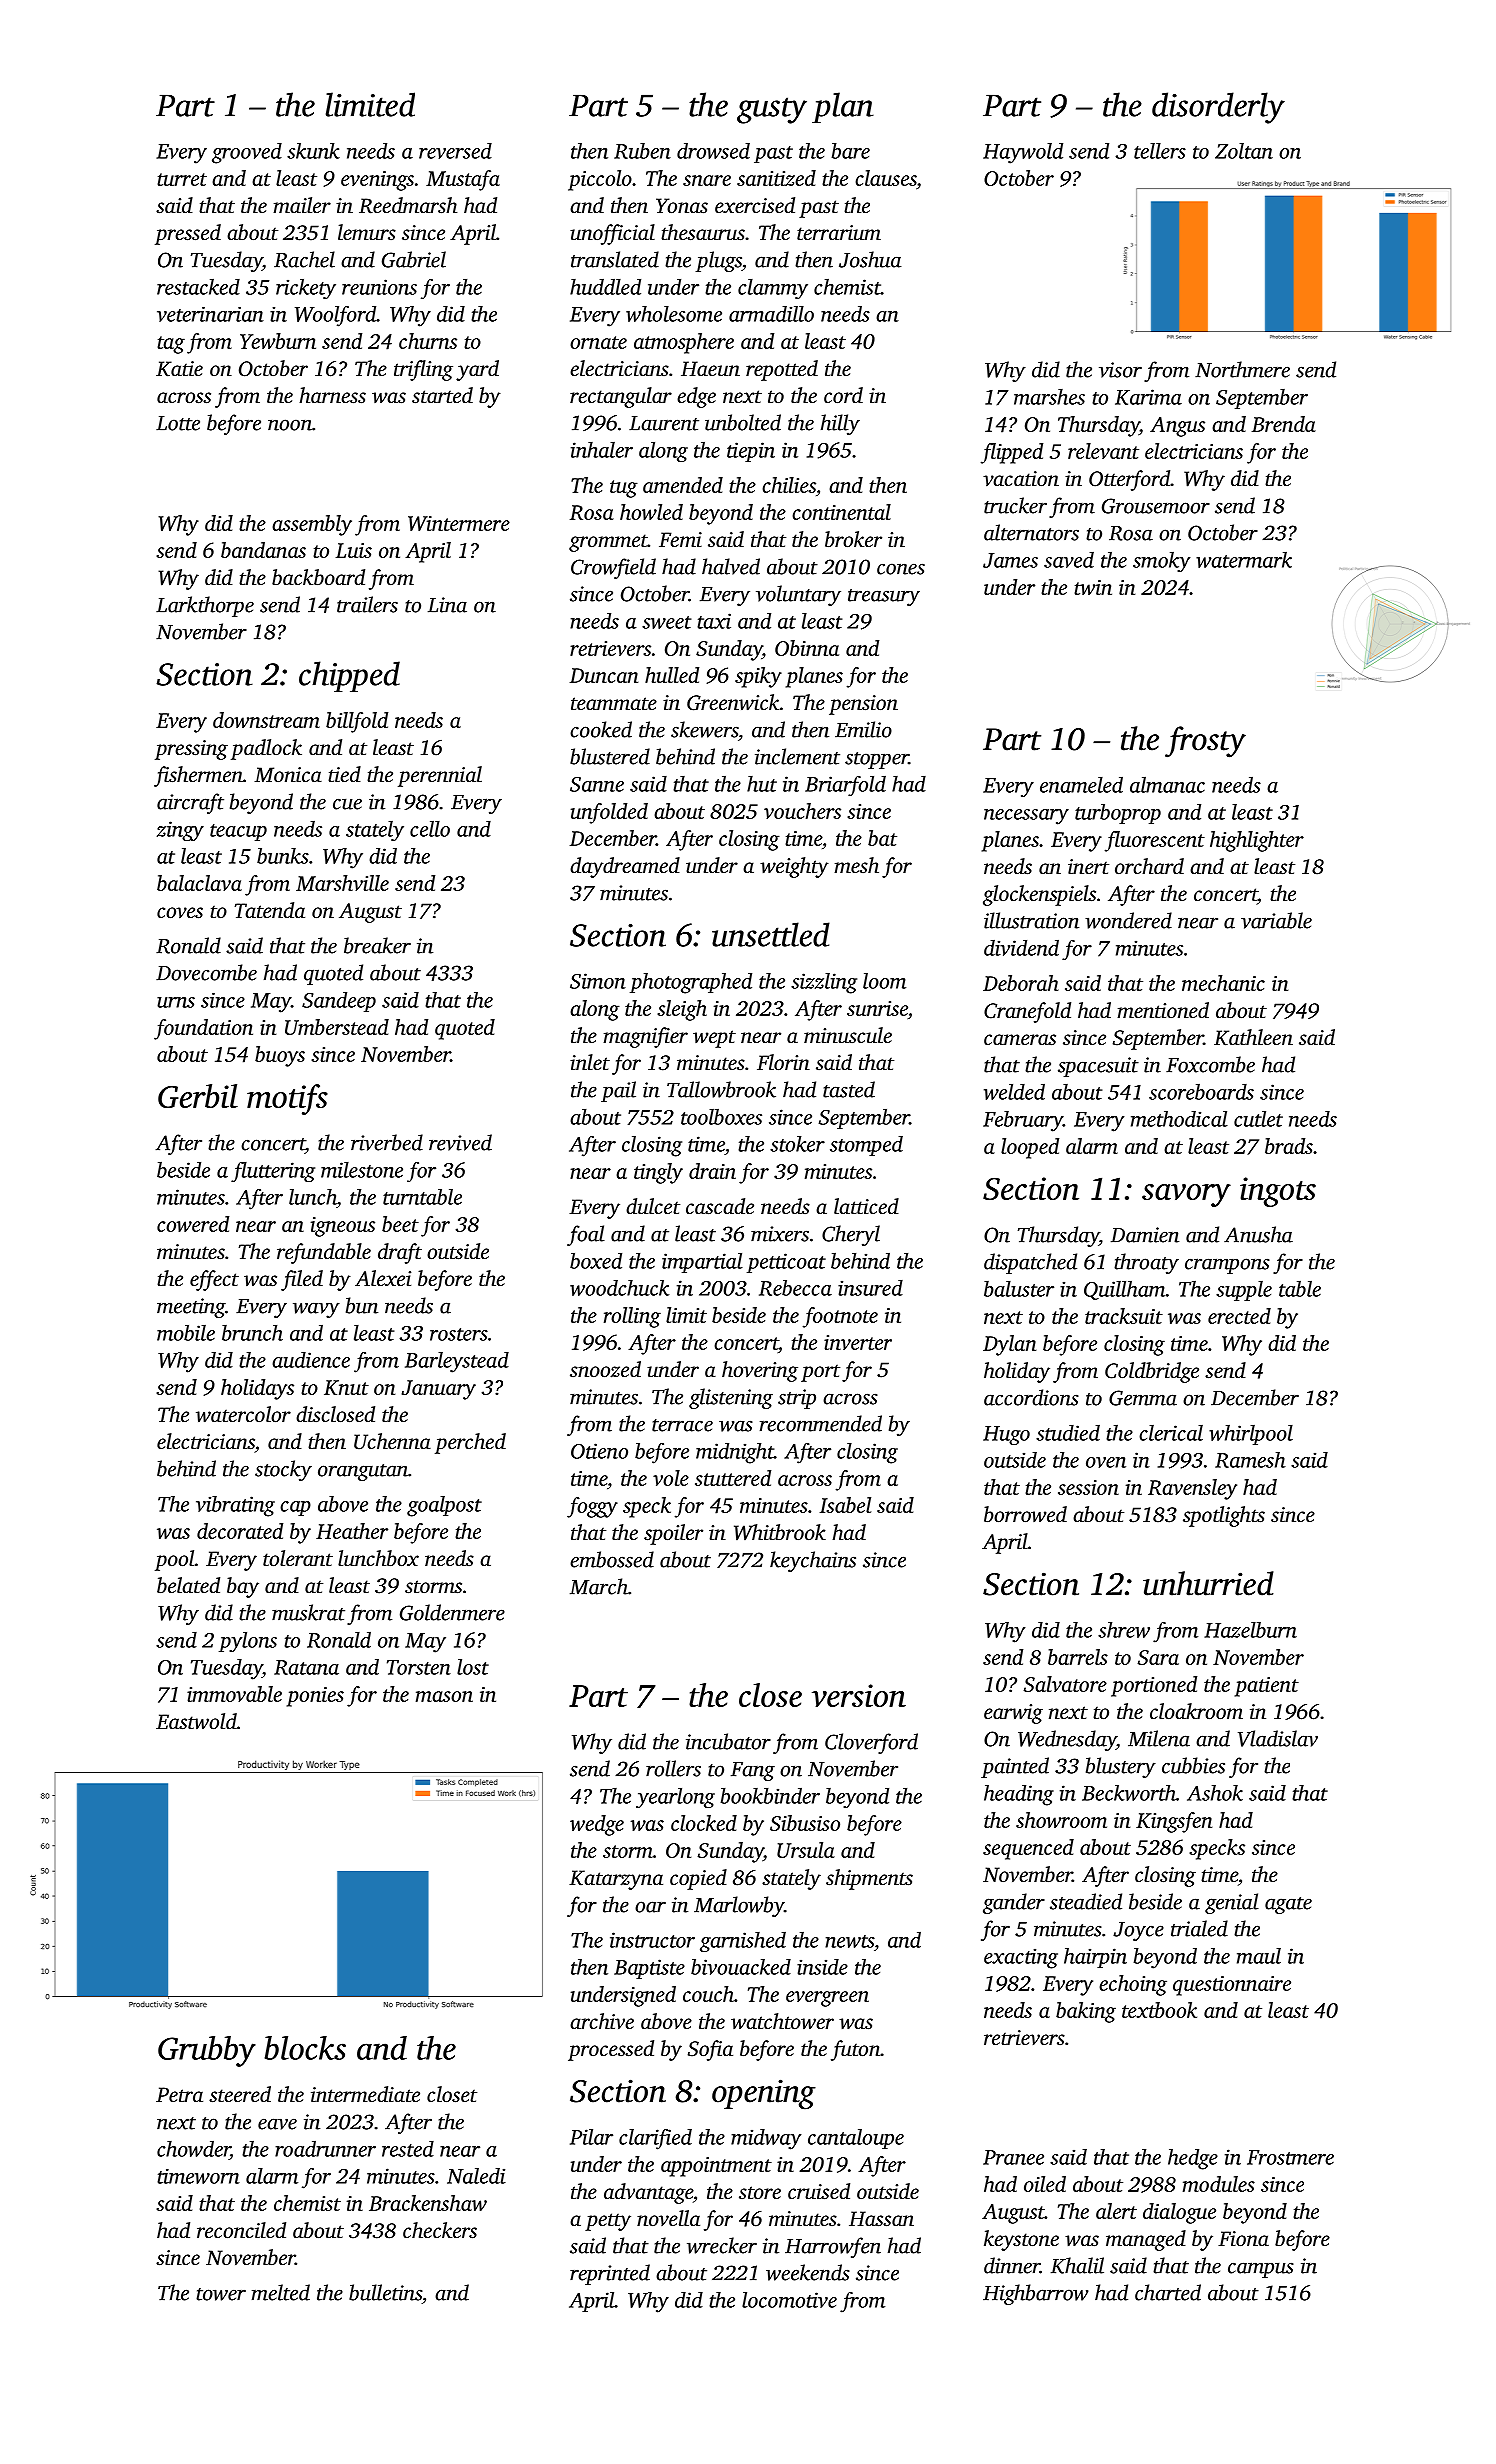 The width and height of the page is (1496, 2464). I want to click on rollers, so click(673, 1768).
